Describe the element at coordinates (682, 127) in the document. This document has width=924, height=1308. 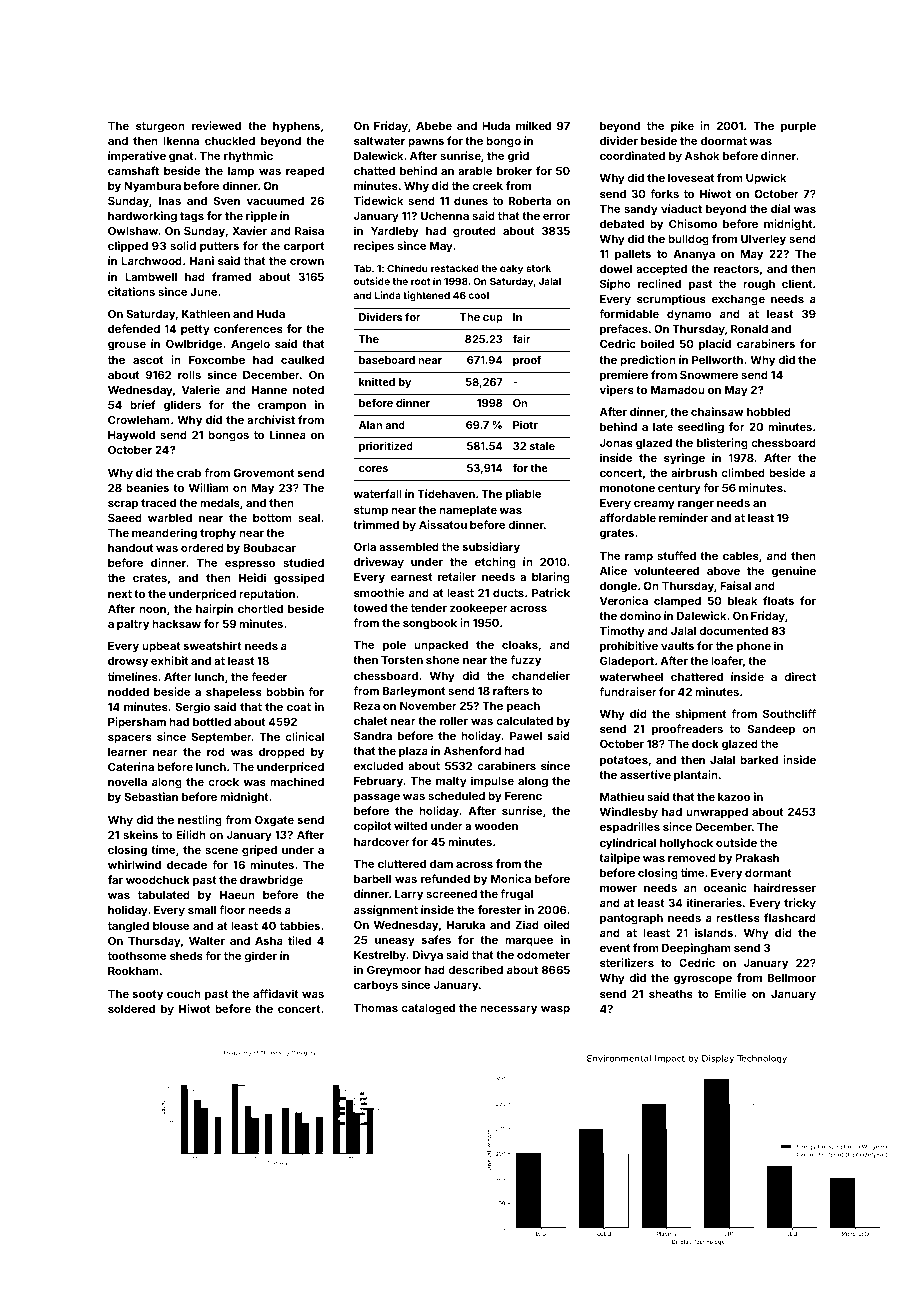
I see `pike` at that location.
